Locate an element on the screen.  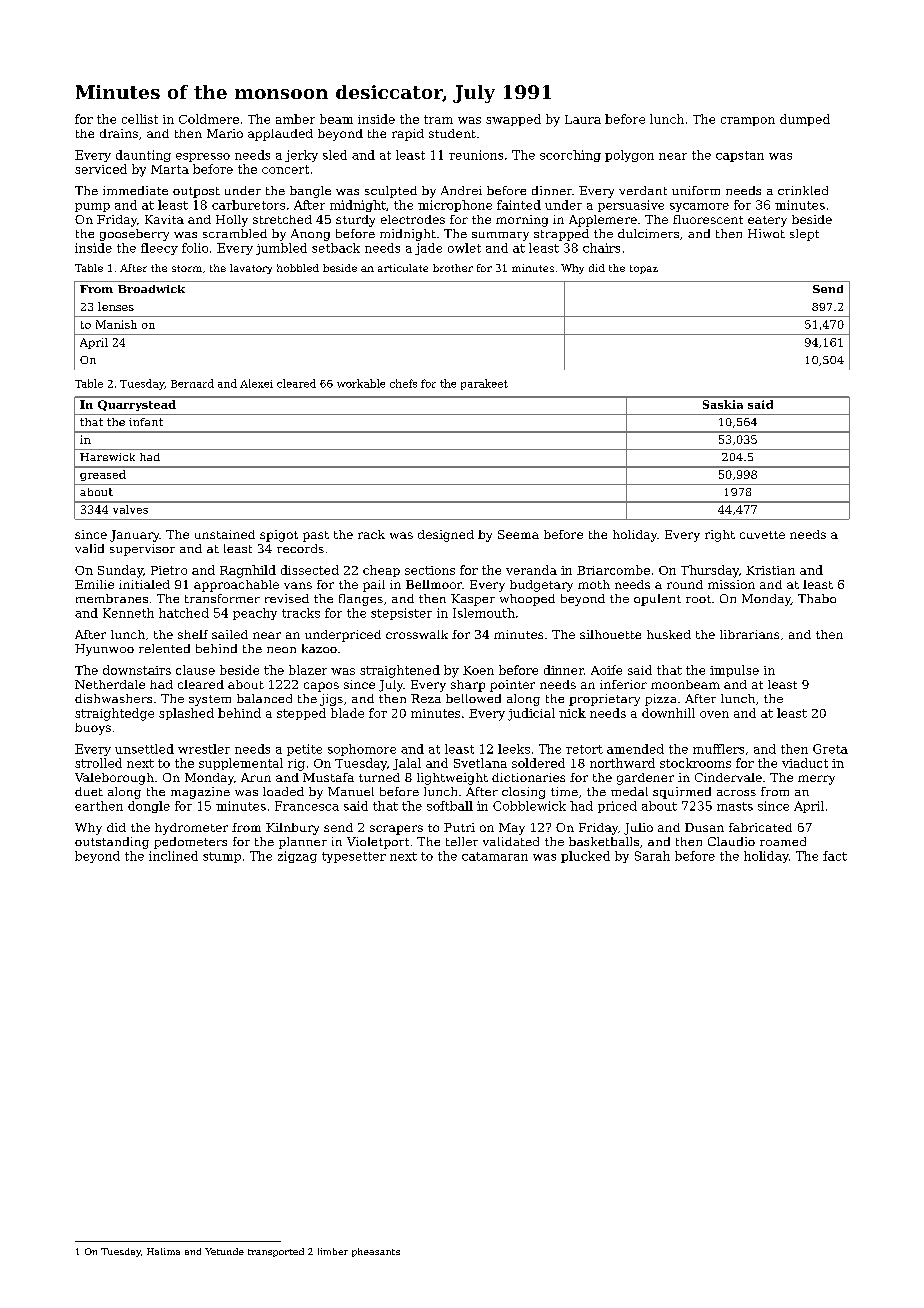
parakeet is located at coordinates (484, 384).
